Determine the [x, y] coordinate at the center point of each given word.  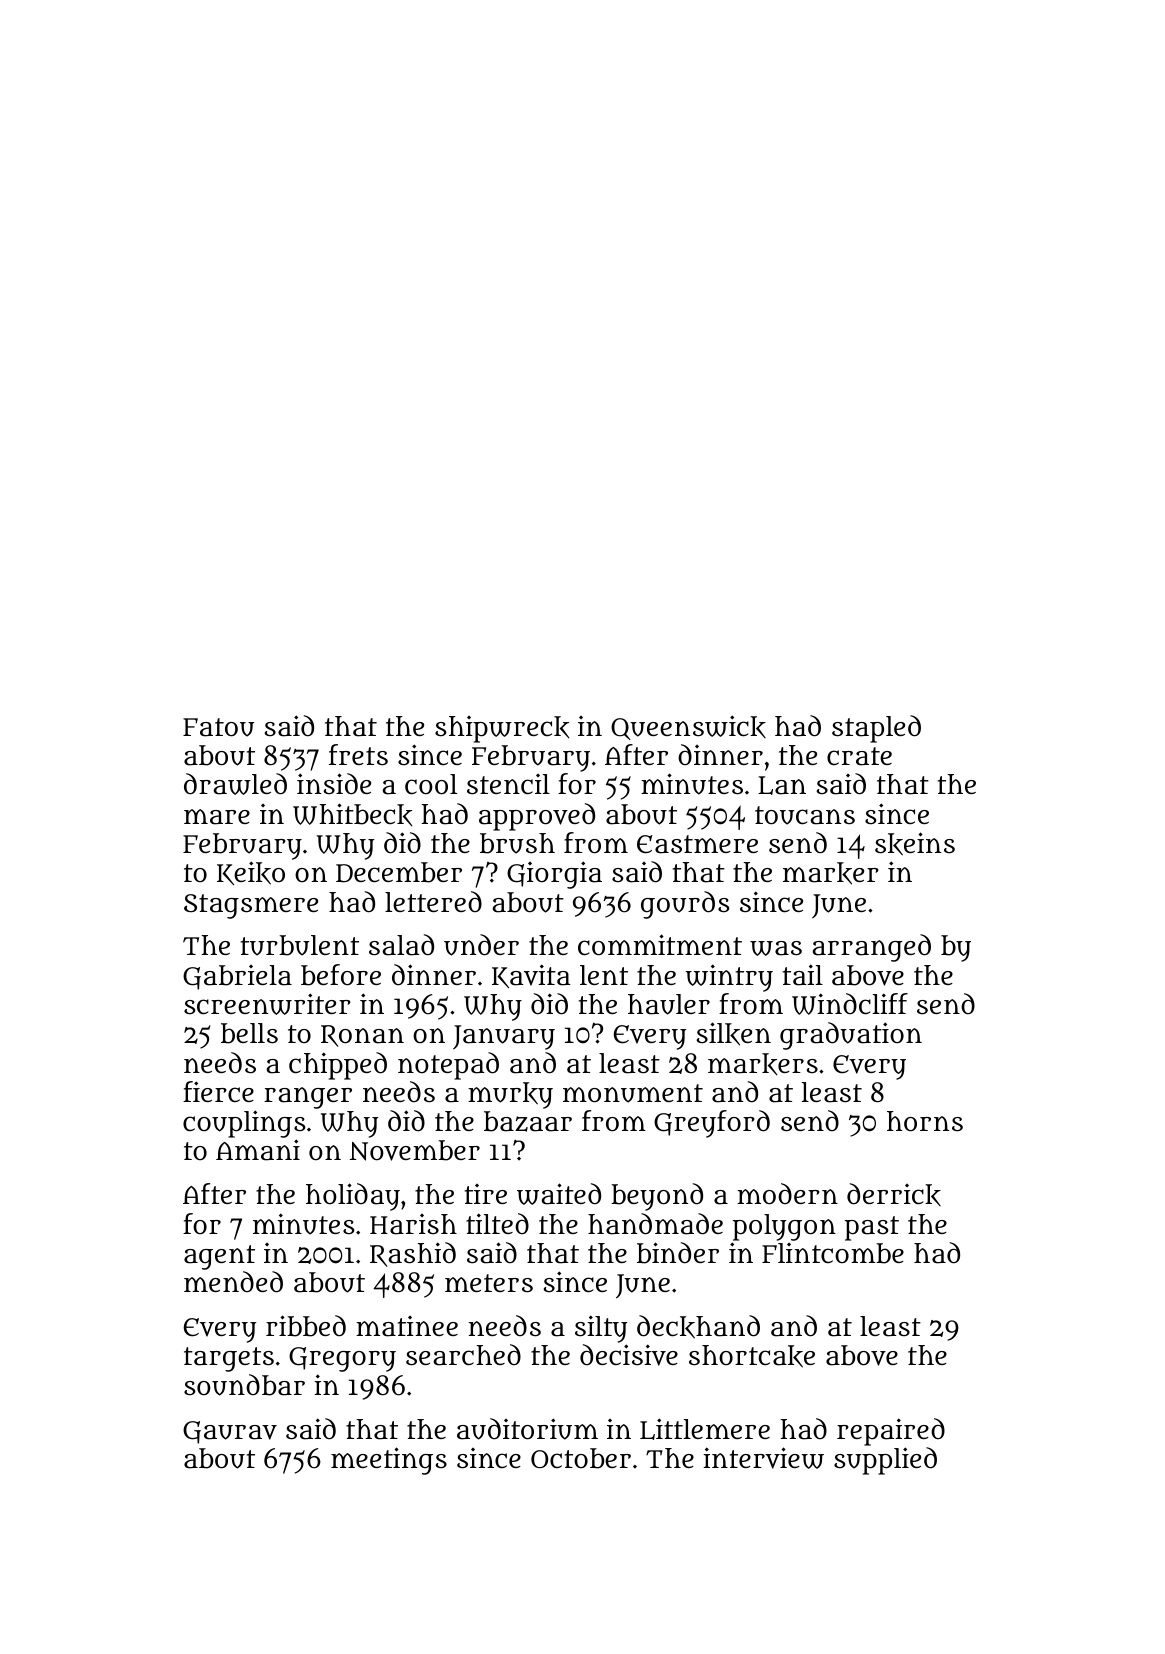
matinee [407, 1326]
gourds [685, 905]
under [481, 945]
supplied [885, 1461]
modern [787, 1194]
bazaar [528, 1121]
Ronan [362, 1036]
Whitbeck [352, 815]
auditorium [527, 1429]
